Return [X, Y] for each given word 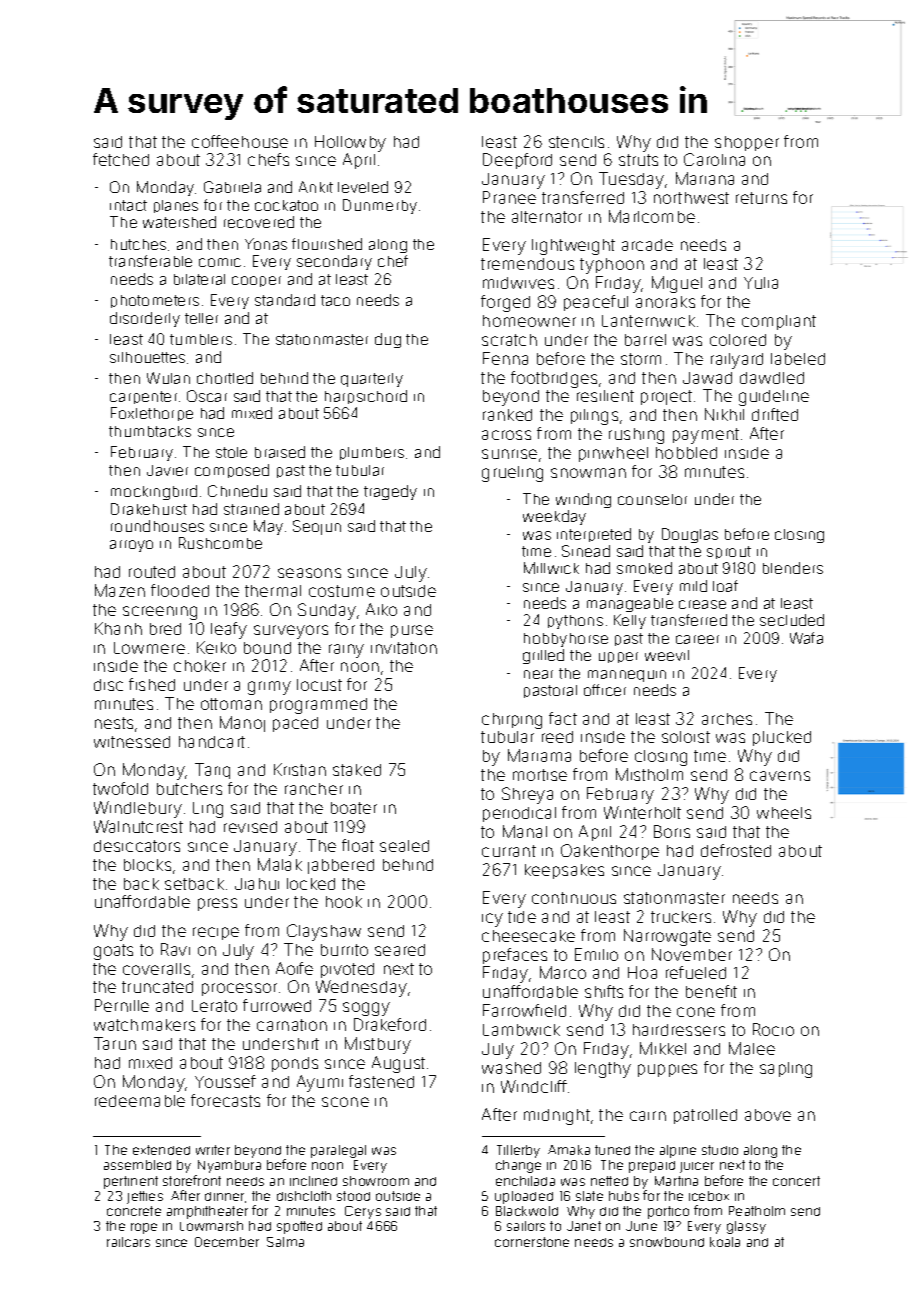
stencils [576, 142]
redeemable [140, 1101]
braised [280, 452]
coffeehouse [240, 141]
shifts [604, 991]
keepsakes [564, 871]
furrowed [277, 1005]
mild [693, 586]
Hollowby [350, 143]
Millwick [551, 568]
